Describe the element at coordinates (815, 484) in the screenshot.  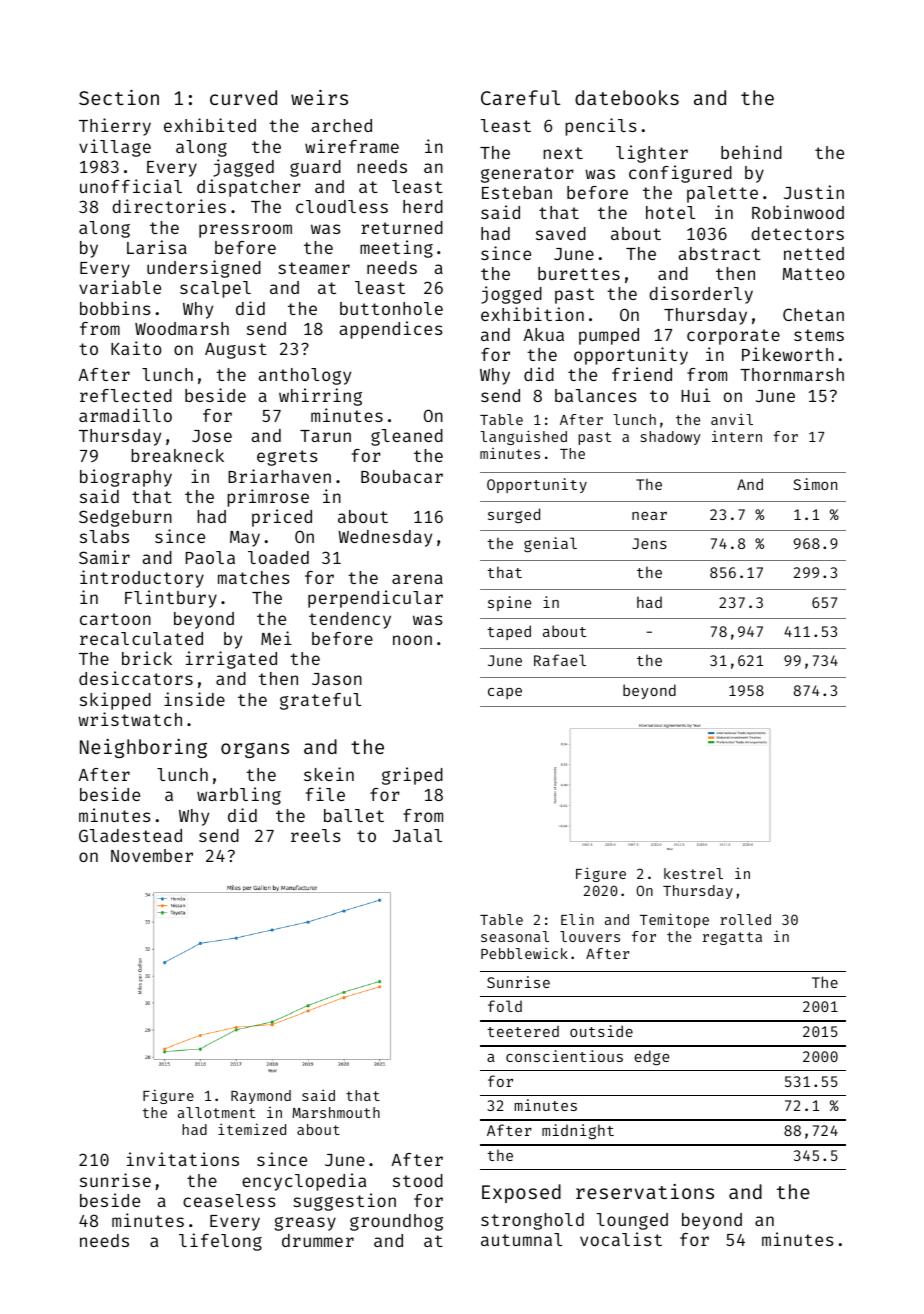
I see `Simon` at that location.
